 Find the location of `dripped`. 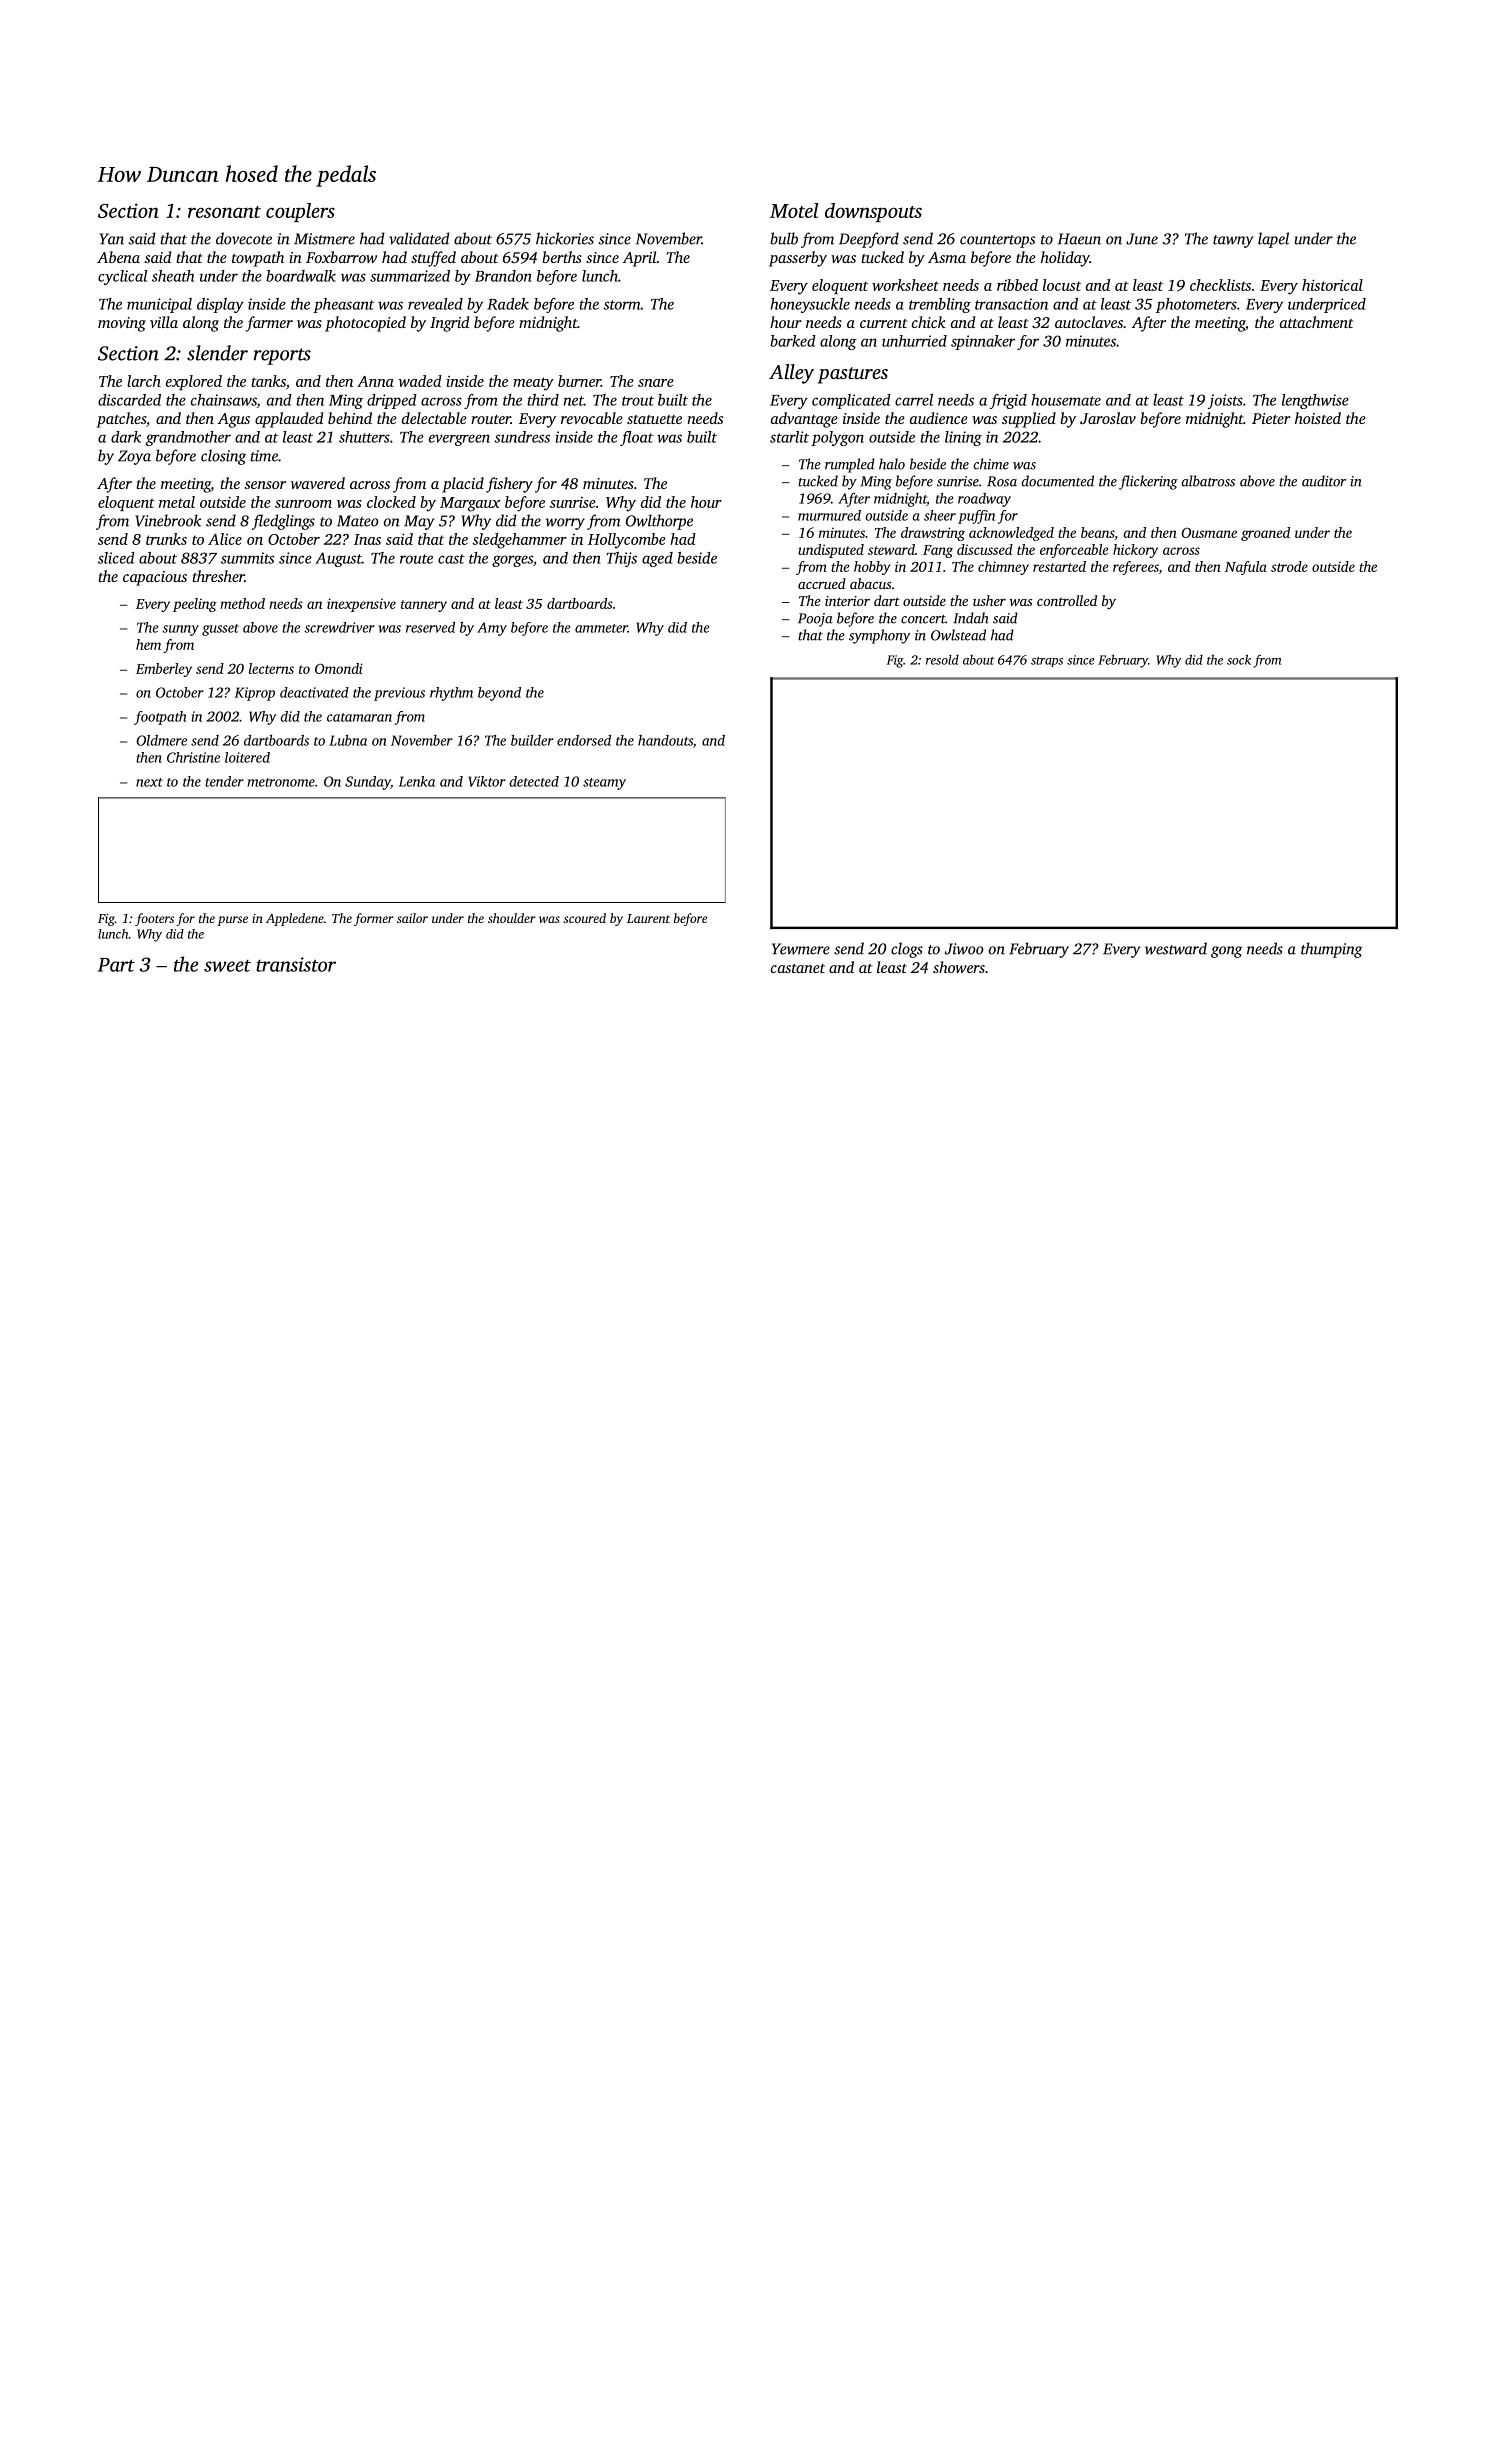

dripped is located at coordinates (392, 401).
